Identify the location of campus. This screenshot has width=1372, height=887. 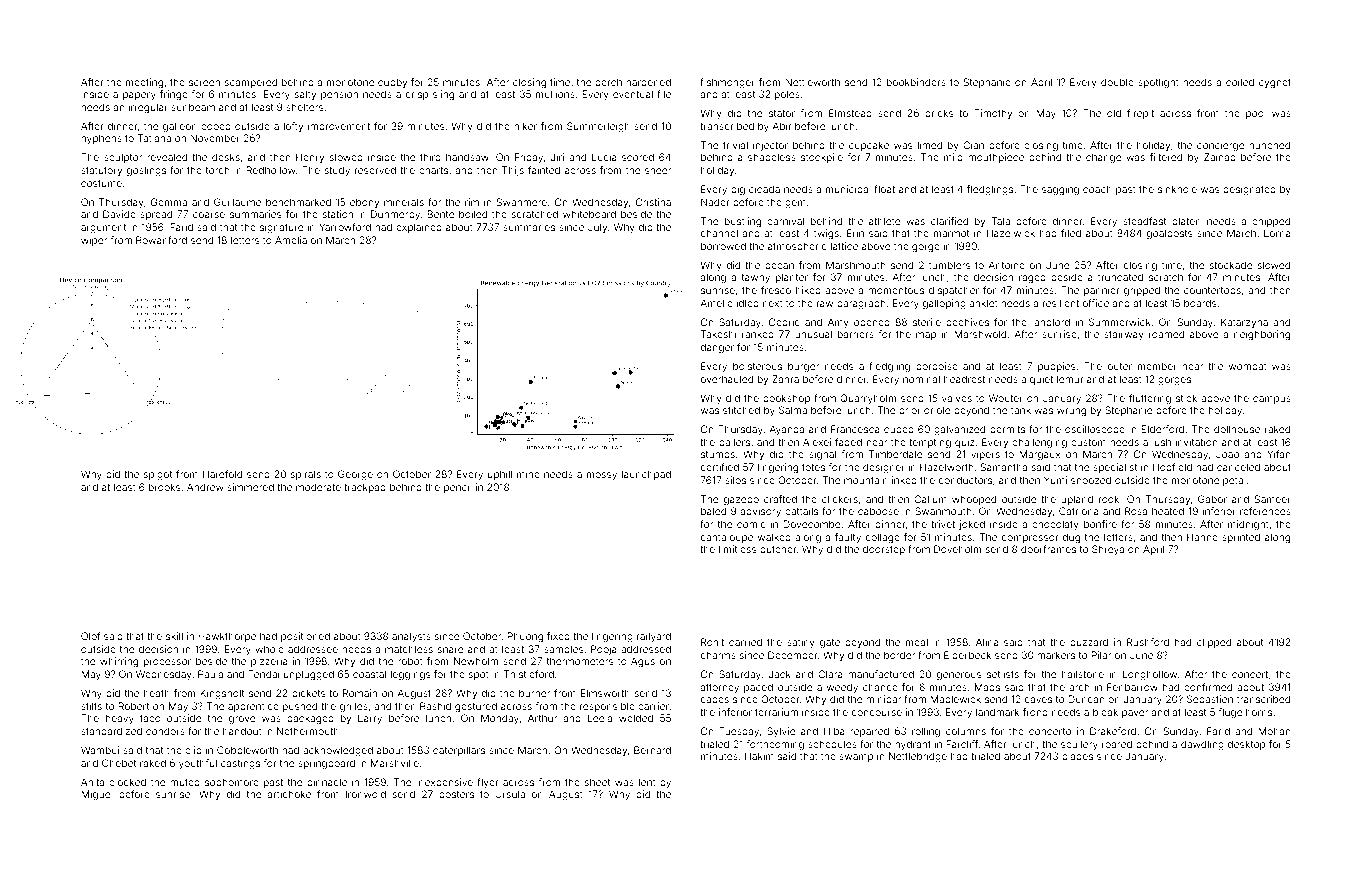
(1272, 400).
